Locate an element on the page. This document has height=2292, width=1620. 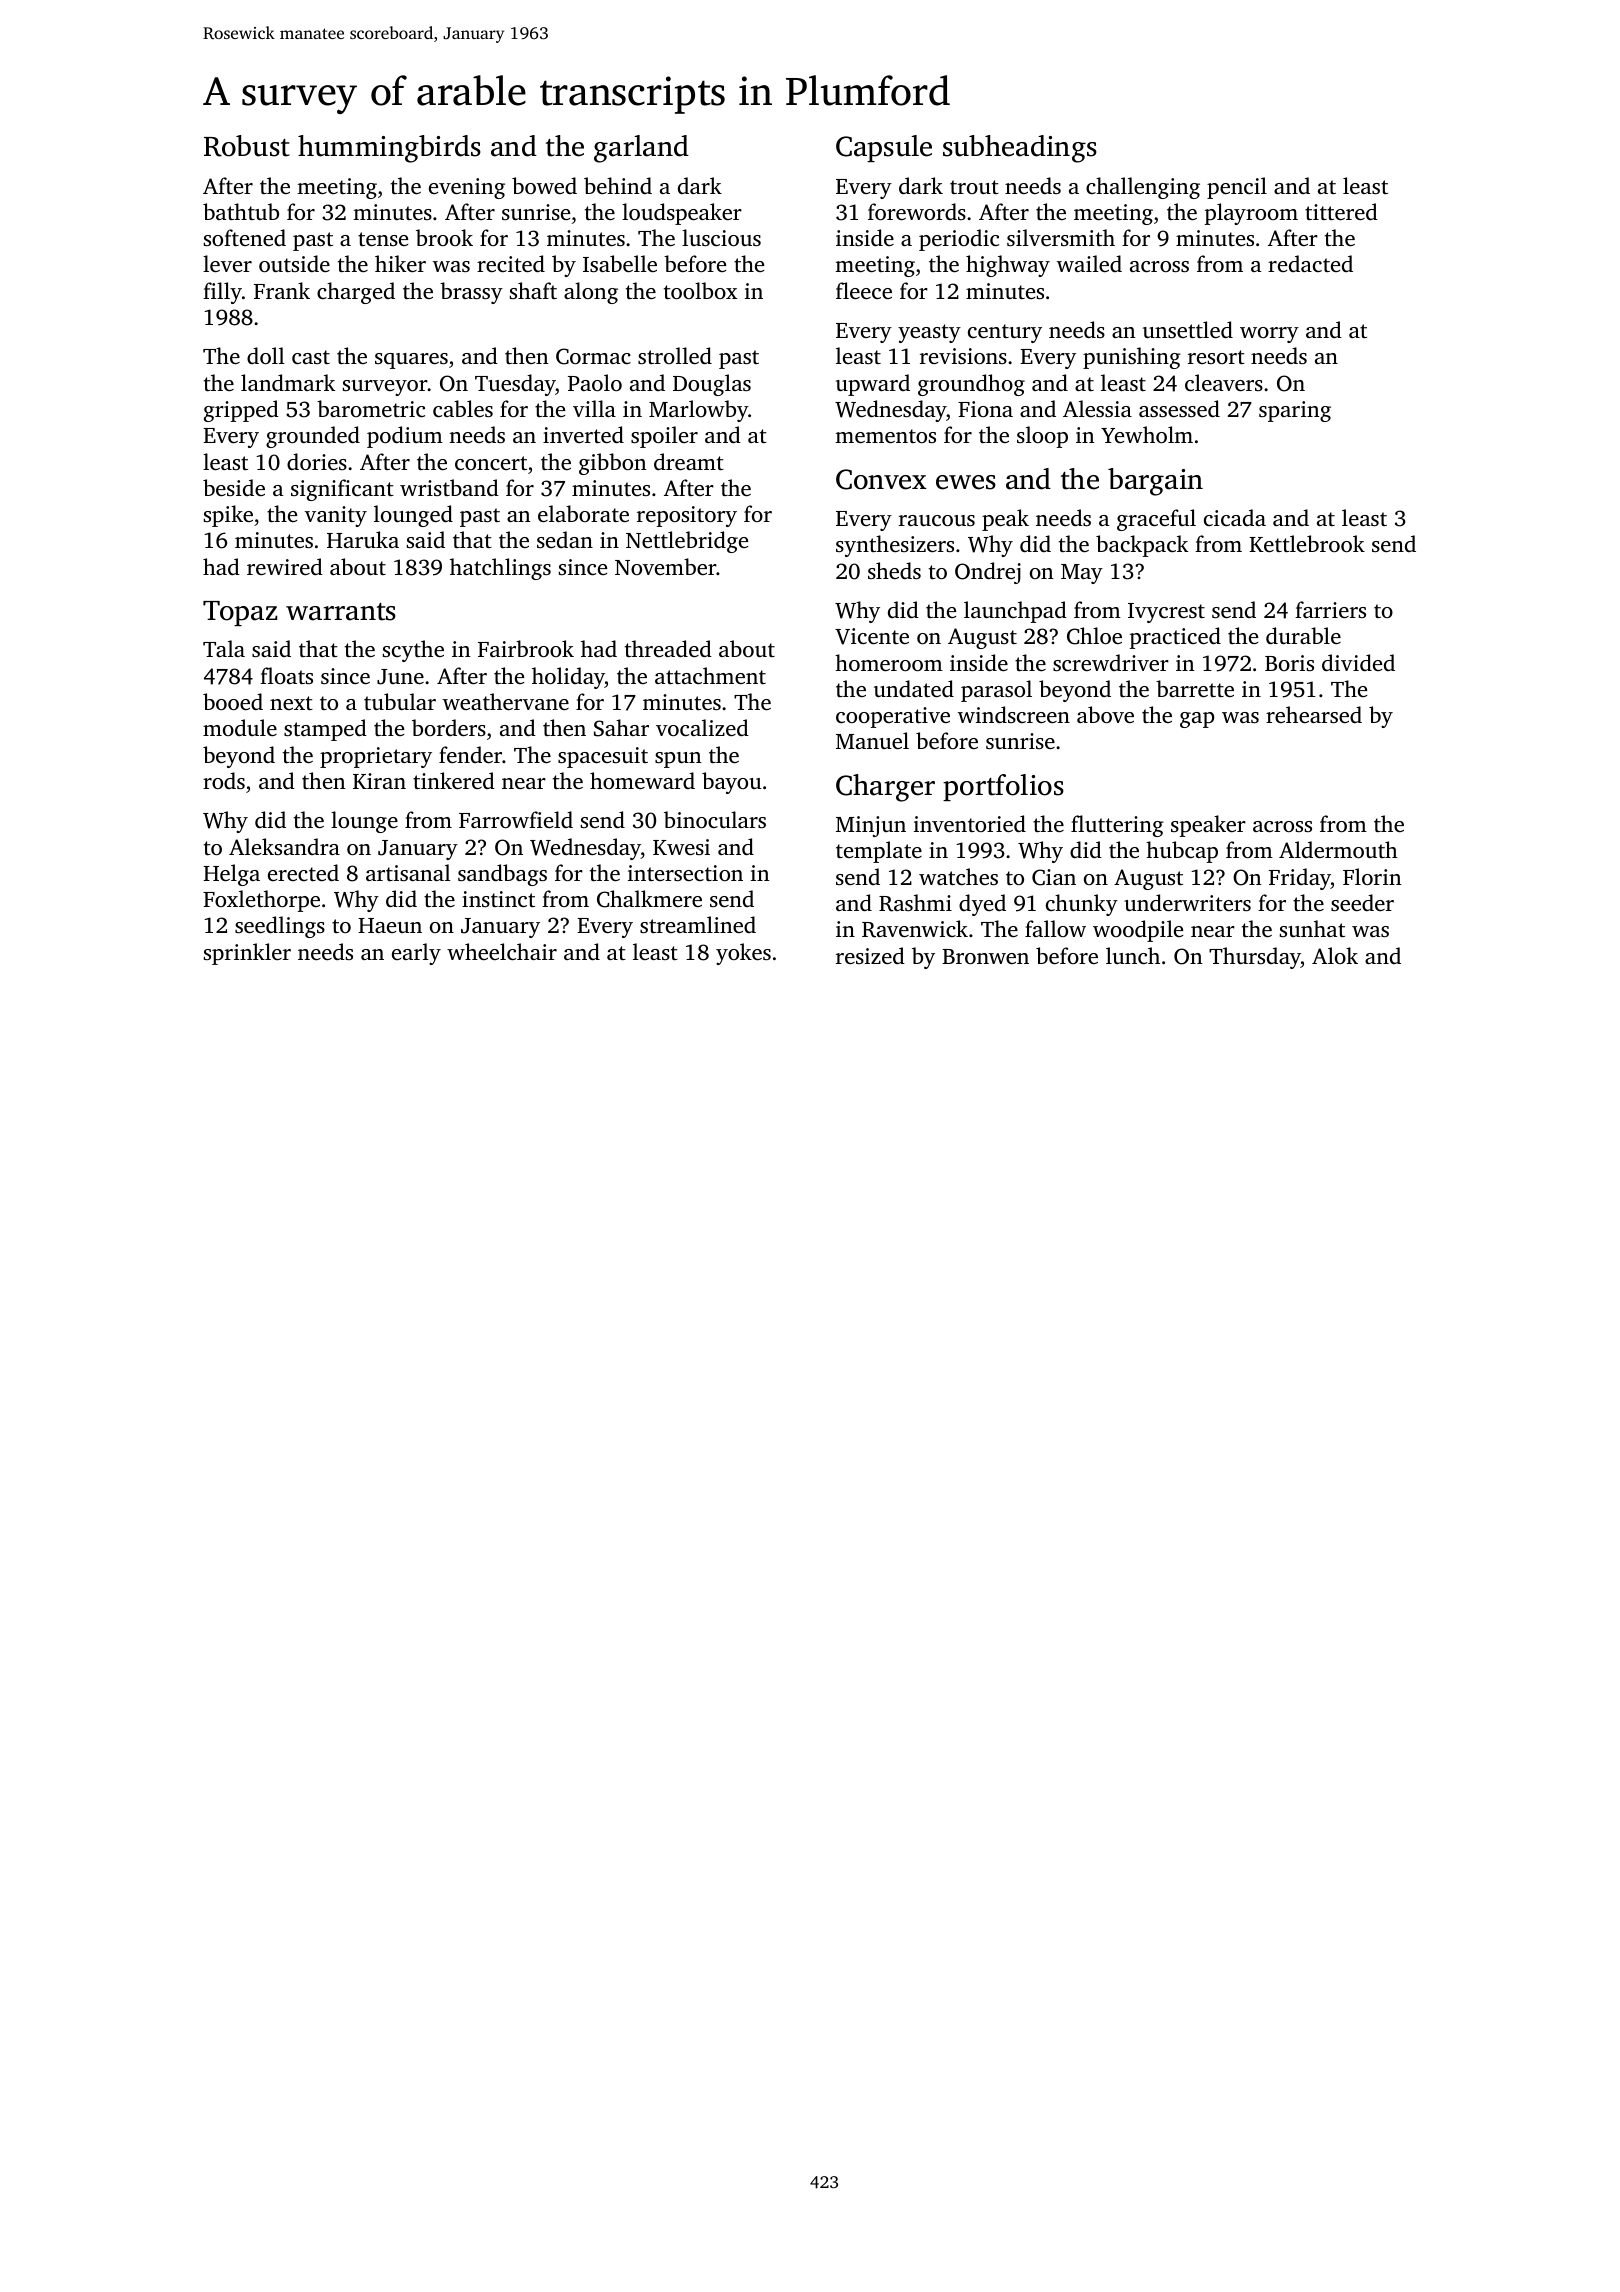
outside is located at coordinates (294, 263).
